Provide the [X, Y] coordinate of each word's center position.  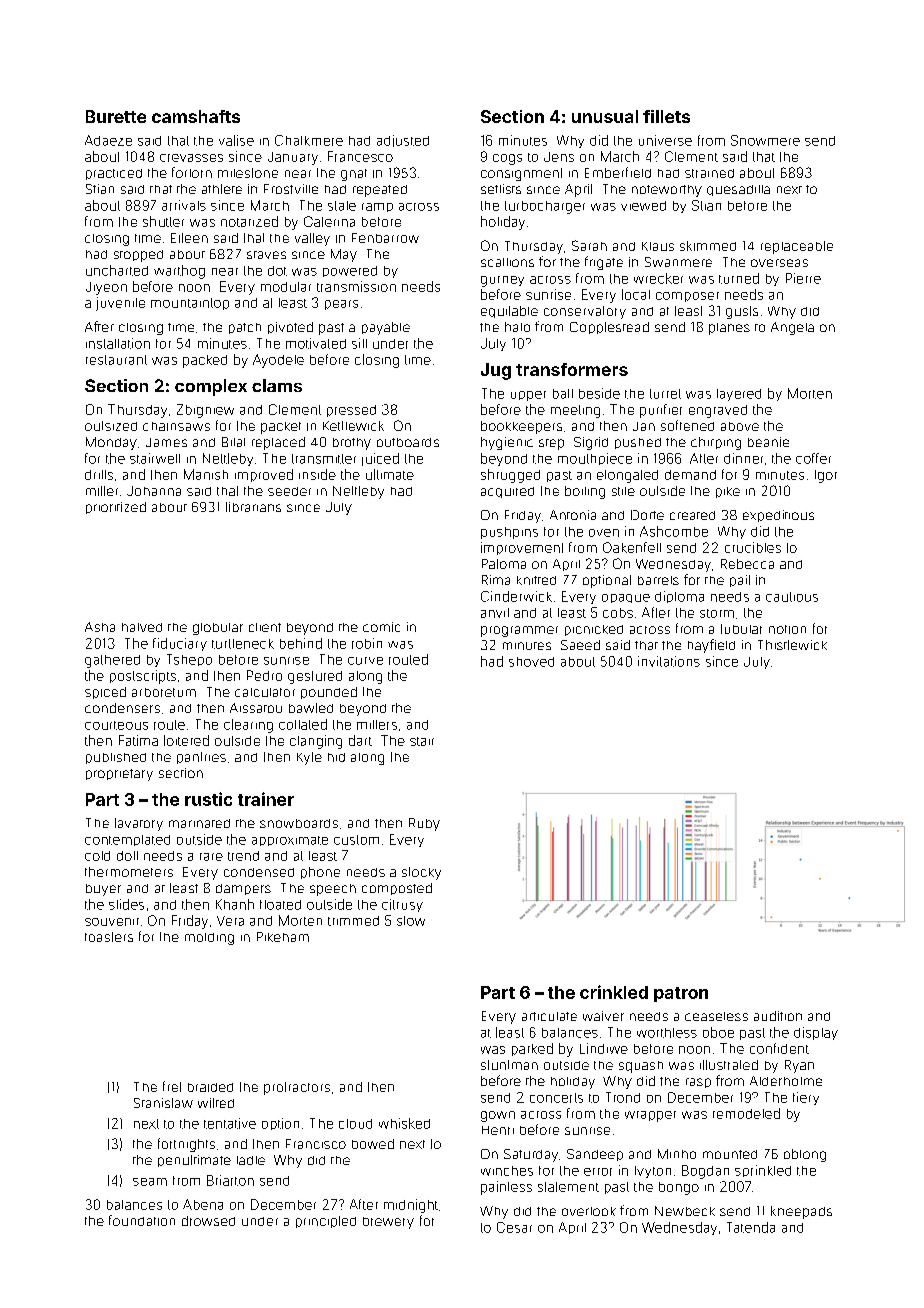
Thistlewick [792, 645]
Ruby [424, 824]
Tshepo [189, 660]
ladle [251, 1160]
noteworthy [667, 191]
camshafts [196, 116]
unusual [605, 116]
